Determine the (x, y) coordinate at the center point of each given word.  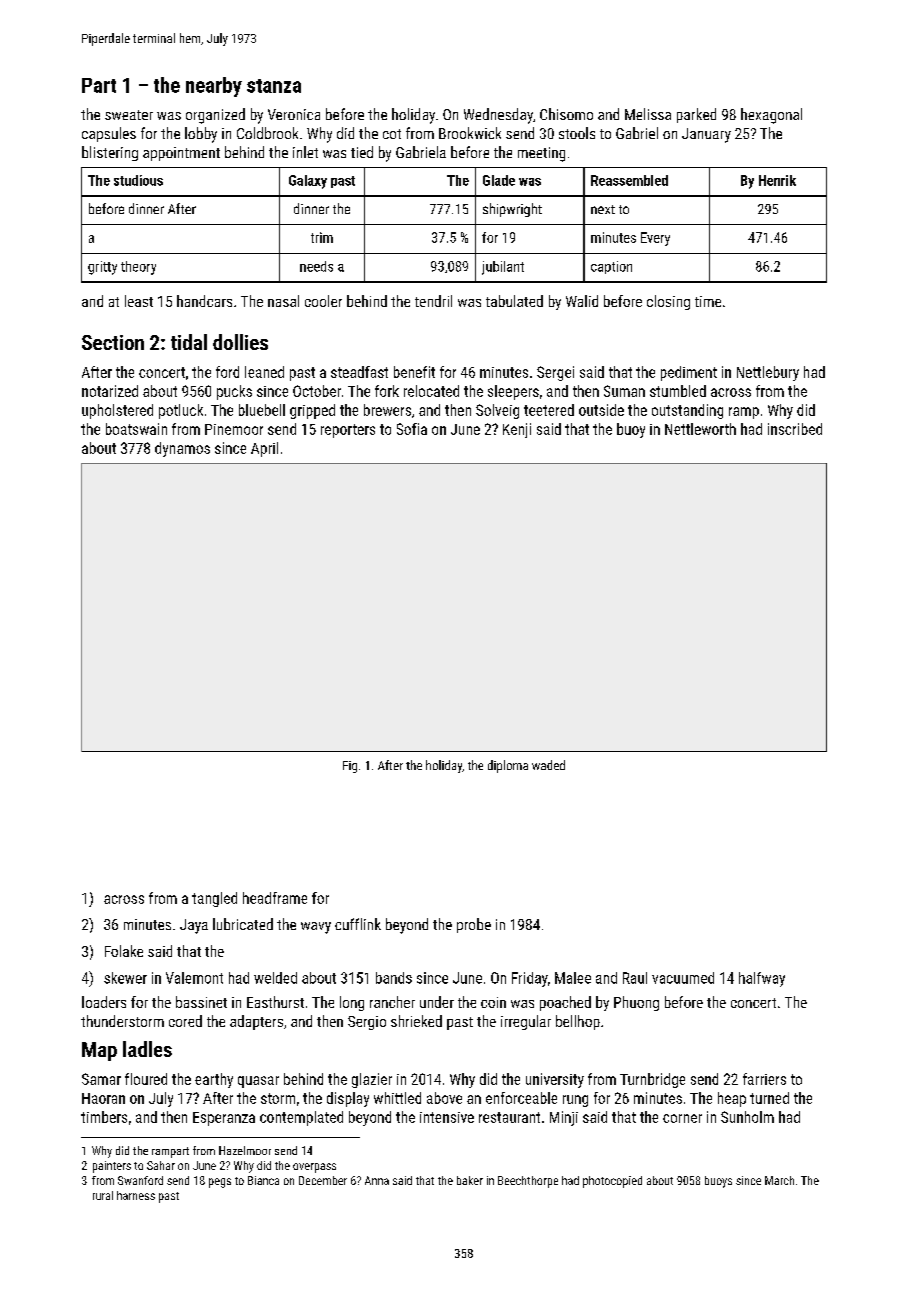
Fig (350, 767)
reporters (348, 431)
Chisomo (566, 114)
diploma (508, 766)
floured (146, 1079)
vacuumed (683, 978)
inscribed (795, 429)
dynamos (182, 449)
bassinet (201, 1002)
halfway (762, 979)
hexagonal (771, 116)
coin (493, 1002)
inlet (305, 152)
